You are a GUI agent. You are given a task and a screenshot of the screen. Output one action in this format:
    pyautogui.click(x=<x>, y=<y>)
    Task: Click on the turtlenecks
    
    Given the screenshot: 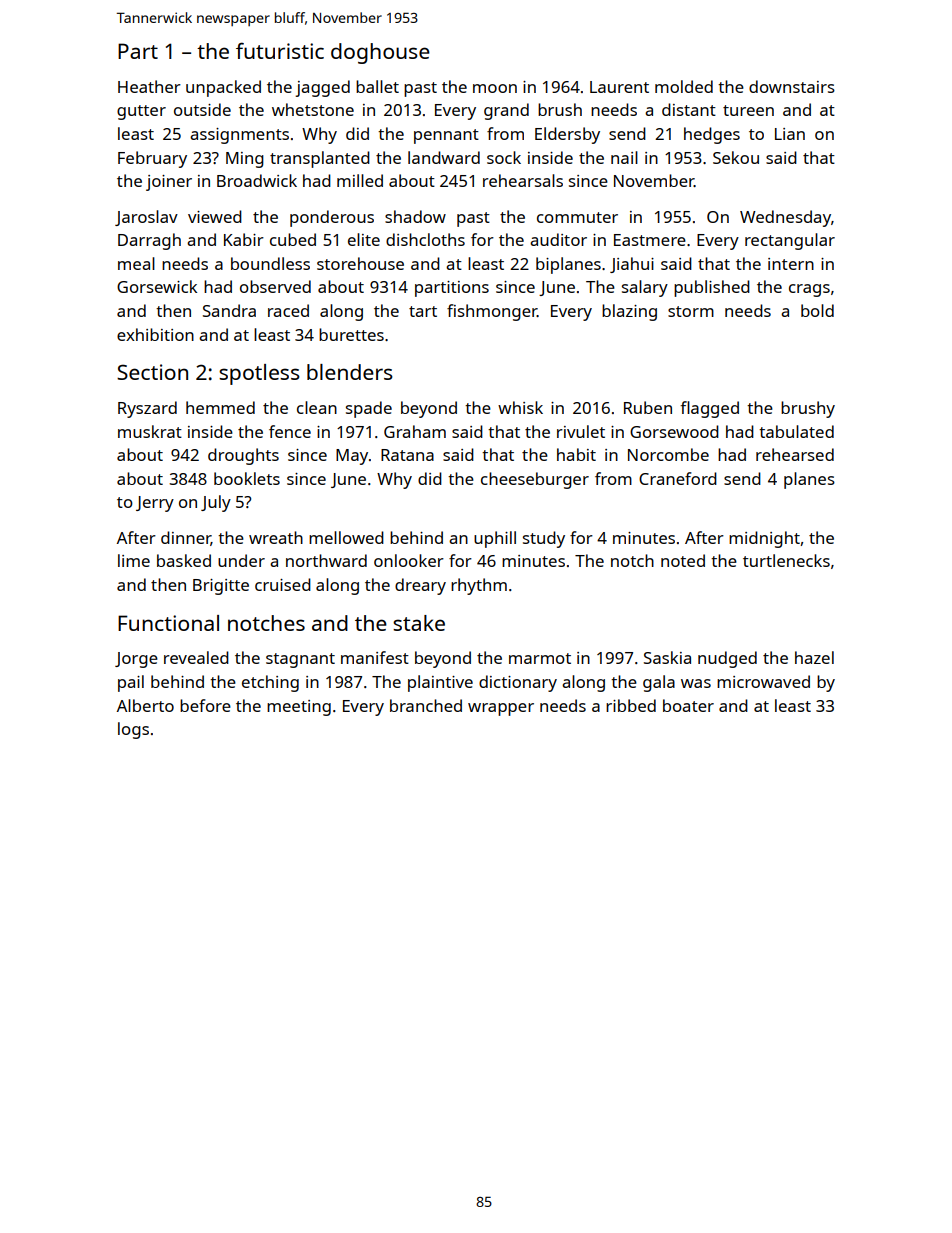 What is the action you would take?
    pyautogui.click(x=786, y=560)
